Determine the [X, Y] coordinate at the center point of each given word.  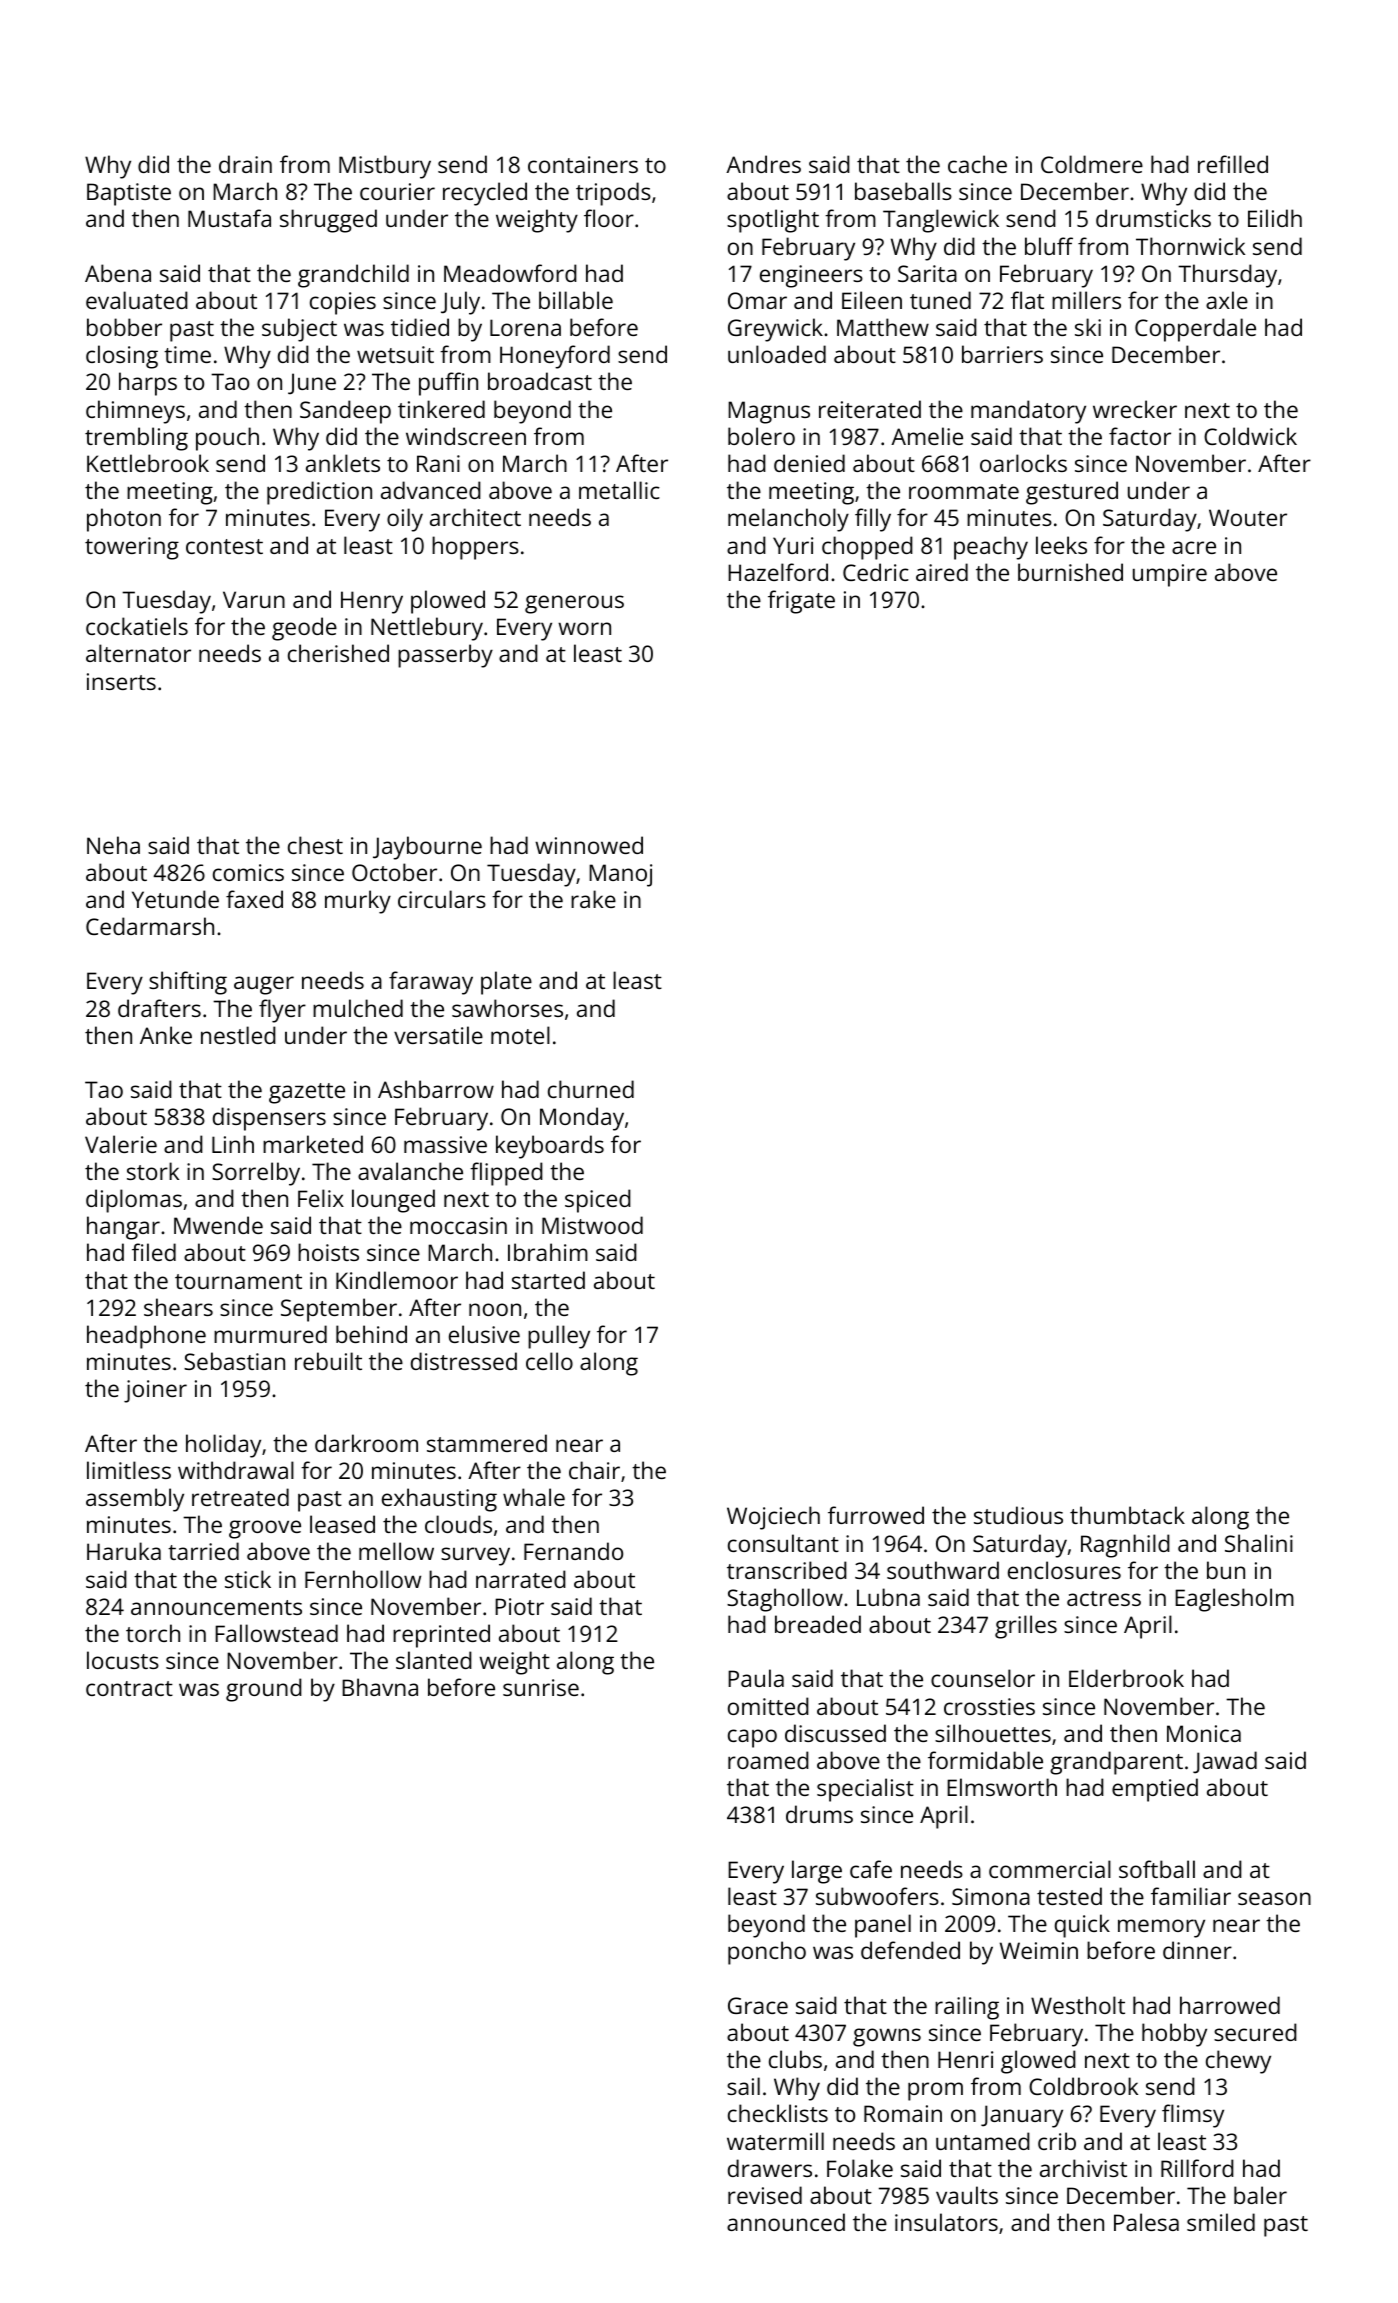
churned [591, 1089]
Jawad [1225, 1762]
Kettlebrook [148, 463]
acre [1194, 547]
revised [765, 2195]
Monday [582, 1119]
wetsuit [395, 354]
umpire [1170, 575]
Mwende [218, 1225]
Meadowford [510, 273]
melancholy [788, 520]
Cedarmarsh [150, 926]
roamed [768, 1760]
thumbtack [1127, 1515]
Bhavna [380, 1687]
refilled [1233, 164]
